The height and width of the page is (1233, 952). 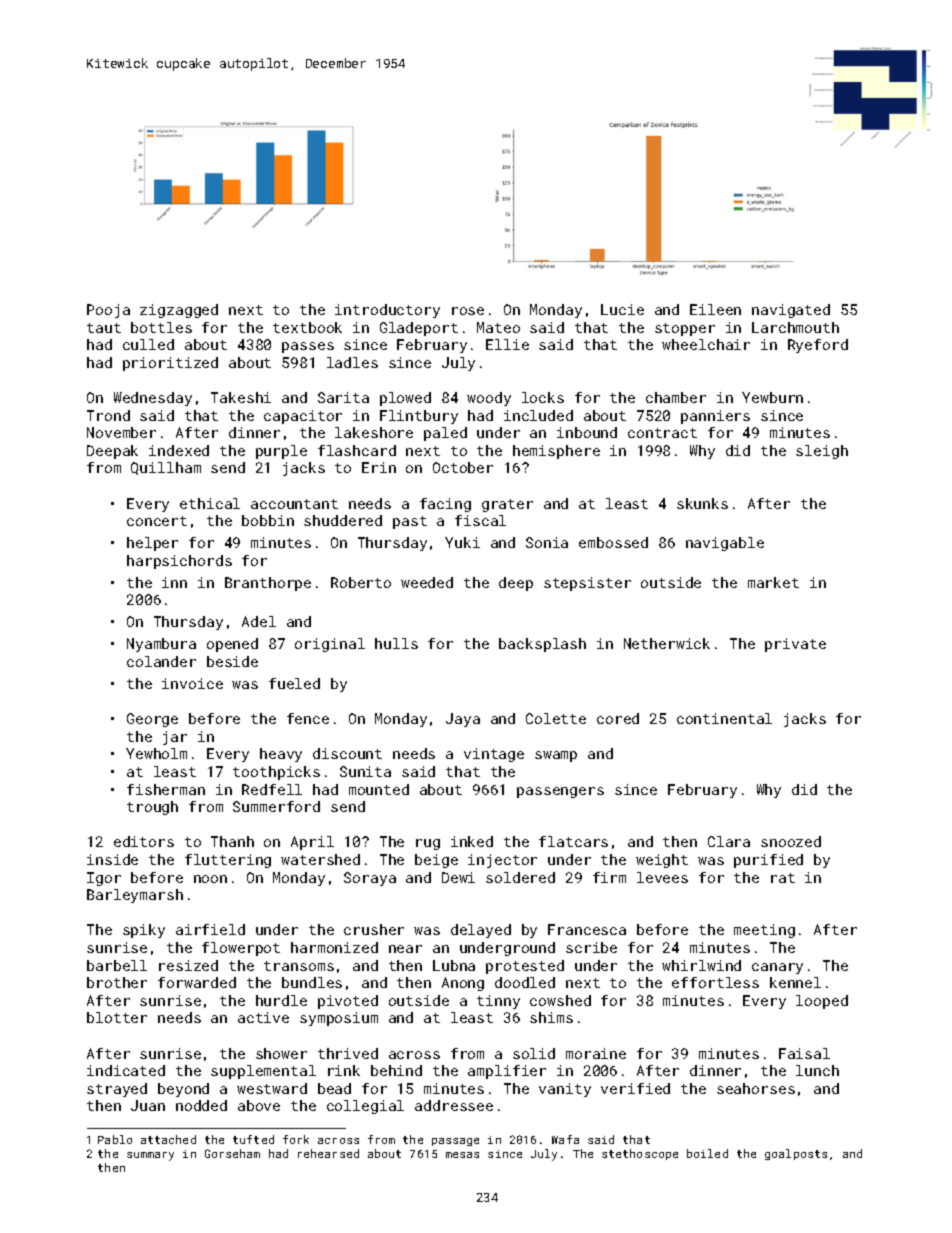 I want to click on rug, so click(x=428, y=844).
